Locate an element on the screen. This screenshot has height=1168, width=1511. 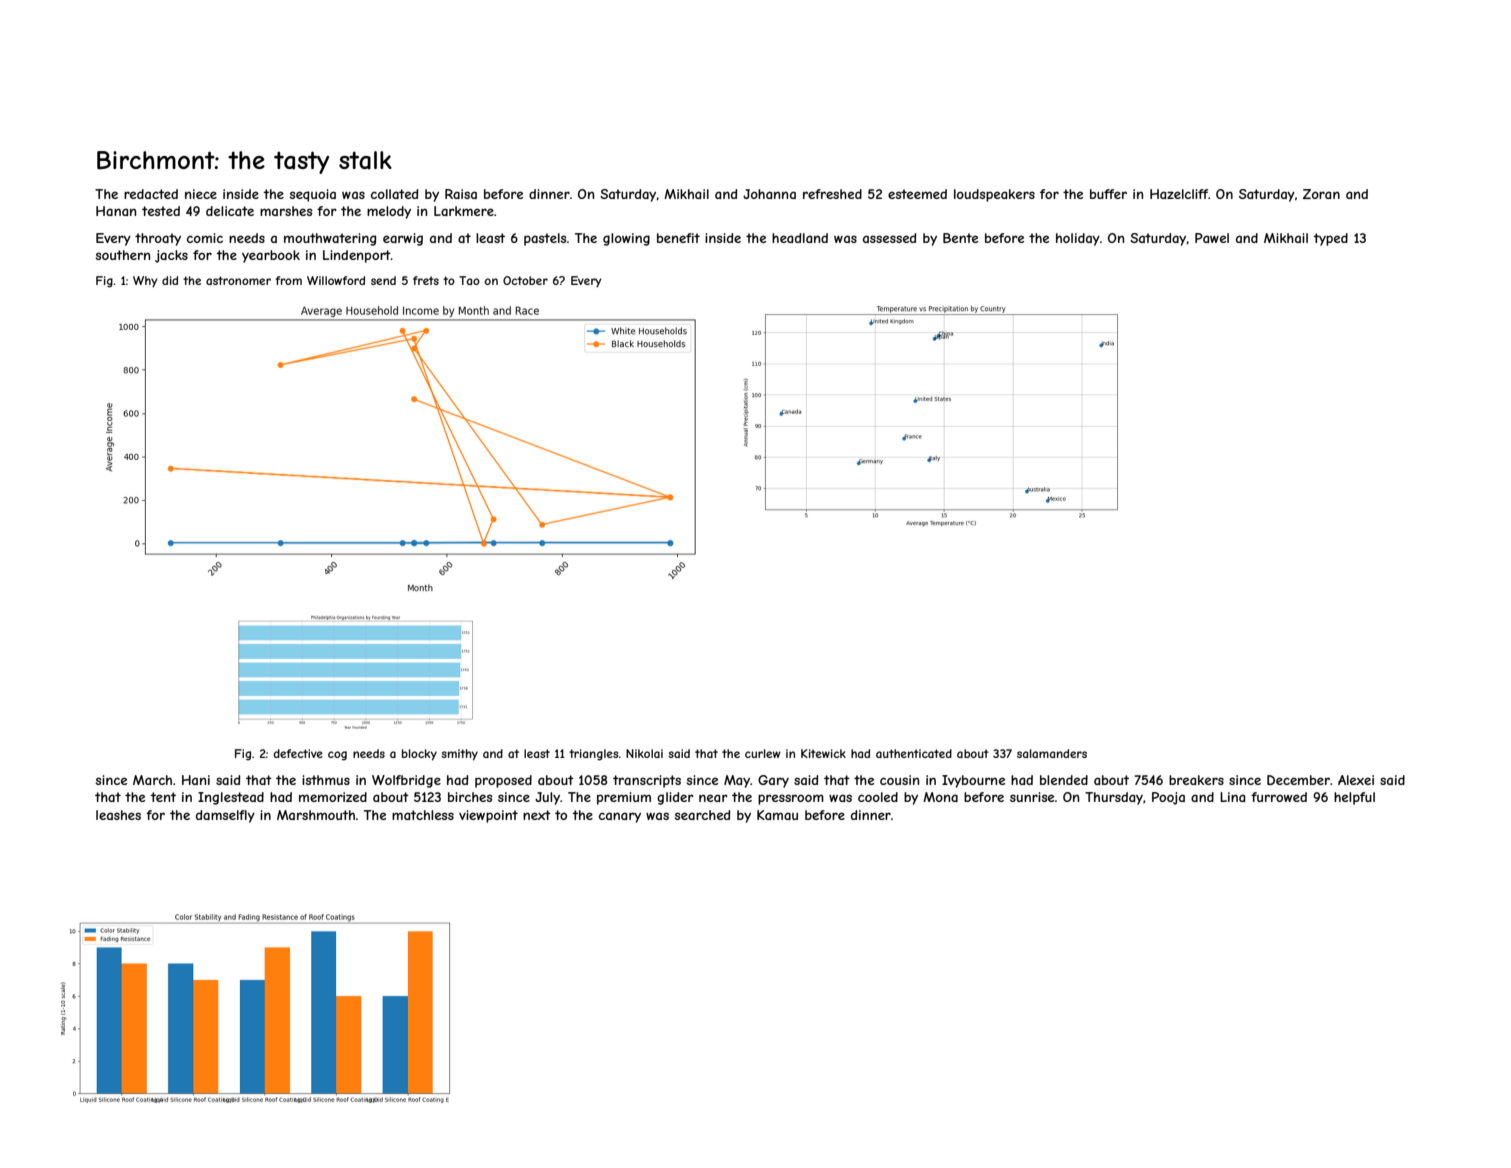
matchless is located at coordinates (423, 815).
